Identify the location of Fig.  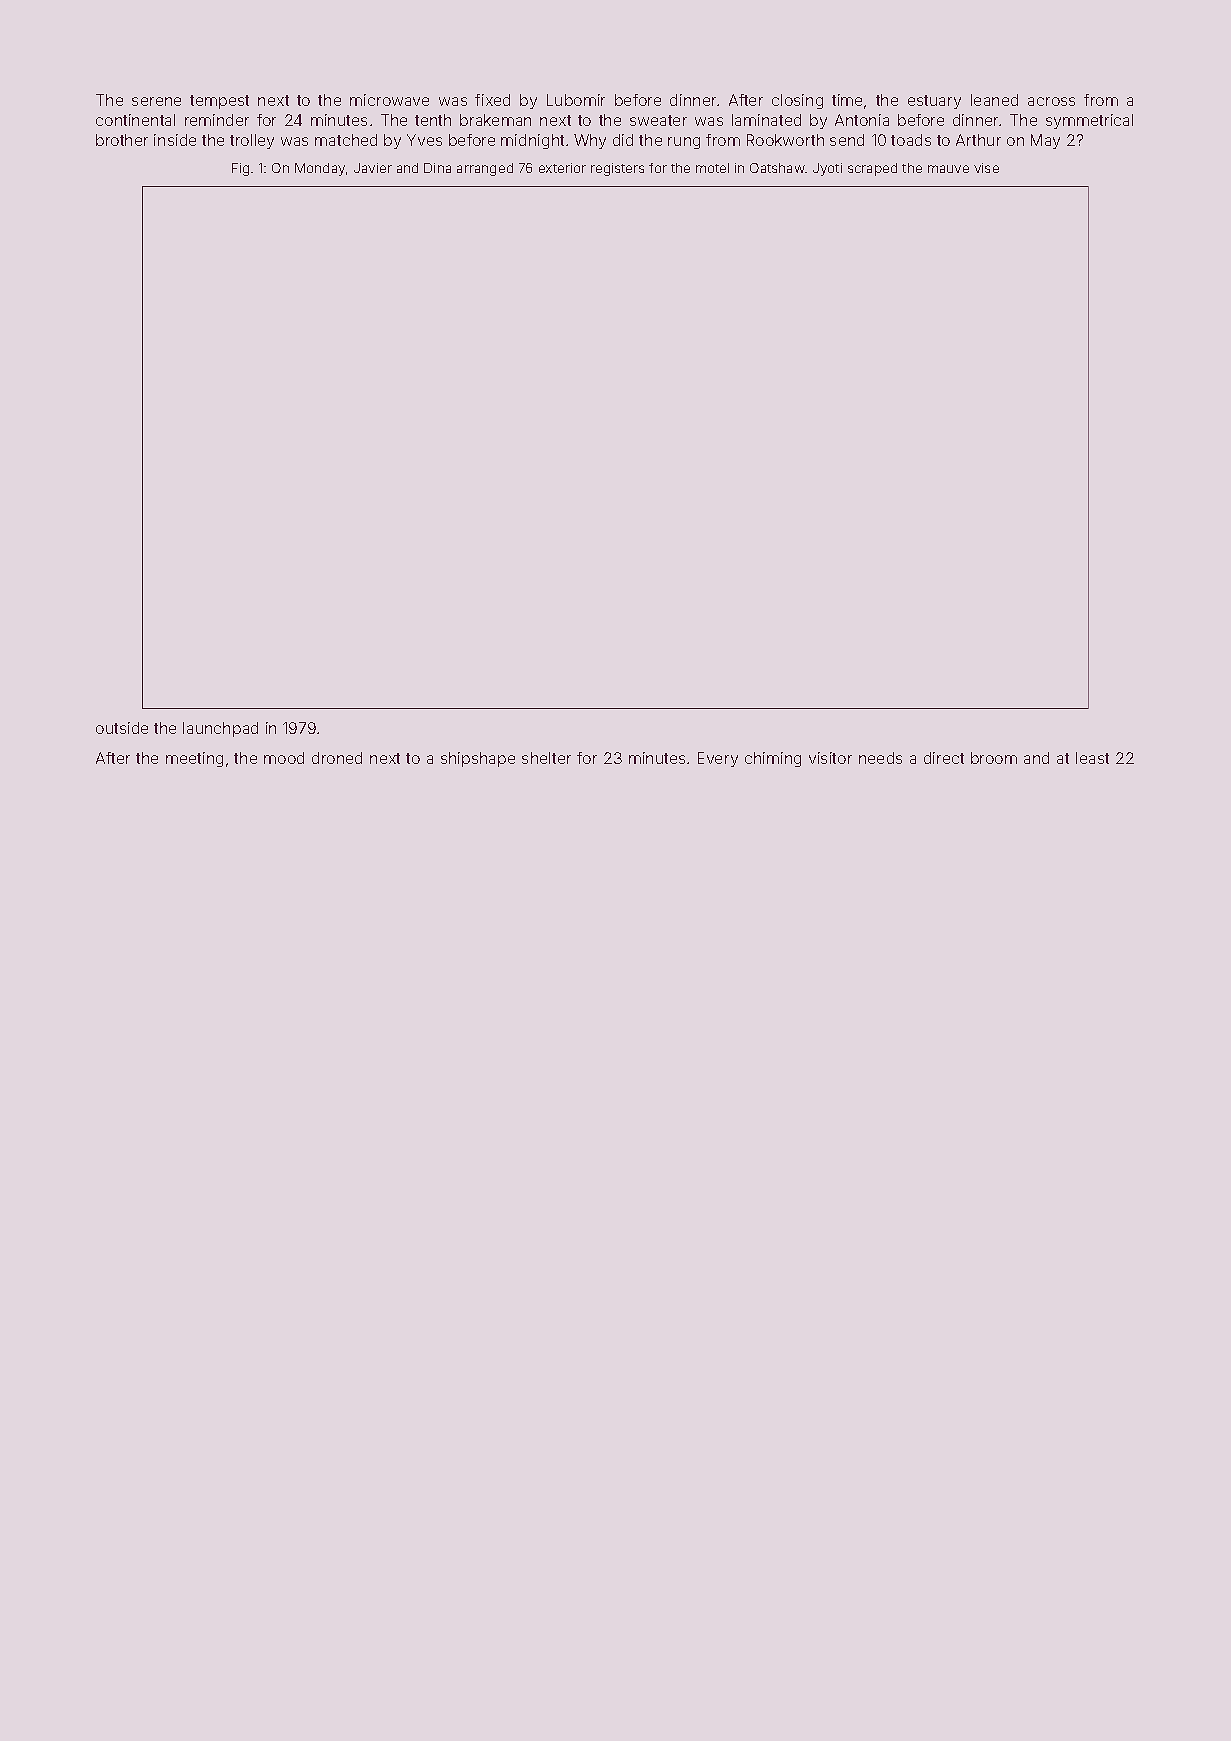
(240, 169).
